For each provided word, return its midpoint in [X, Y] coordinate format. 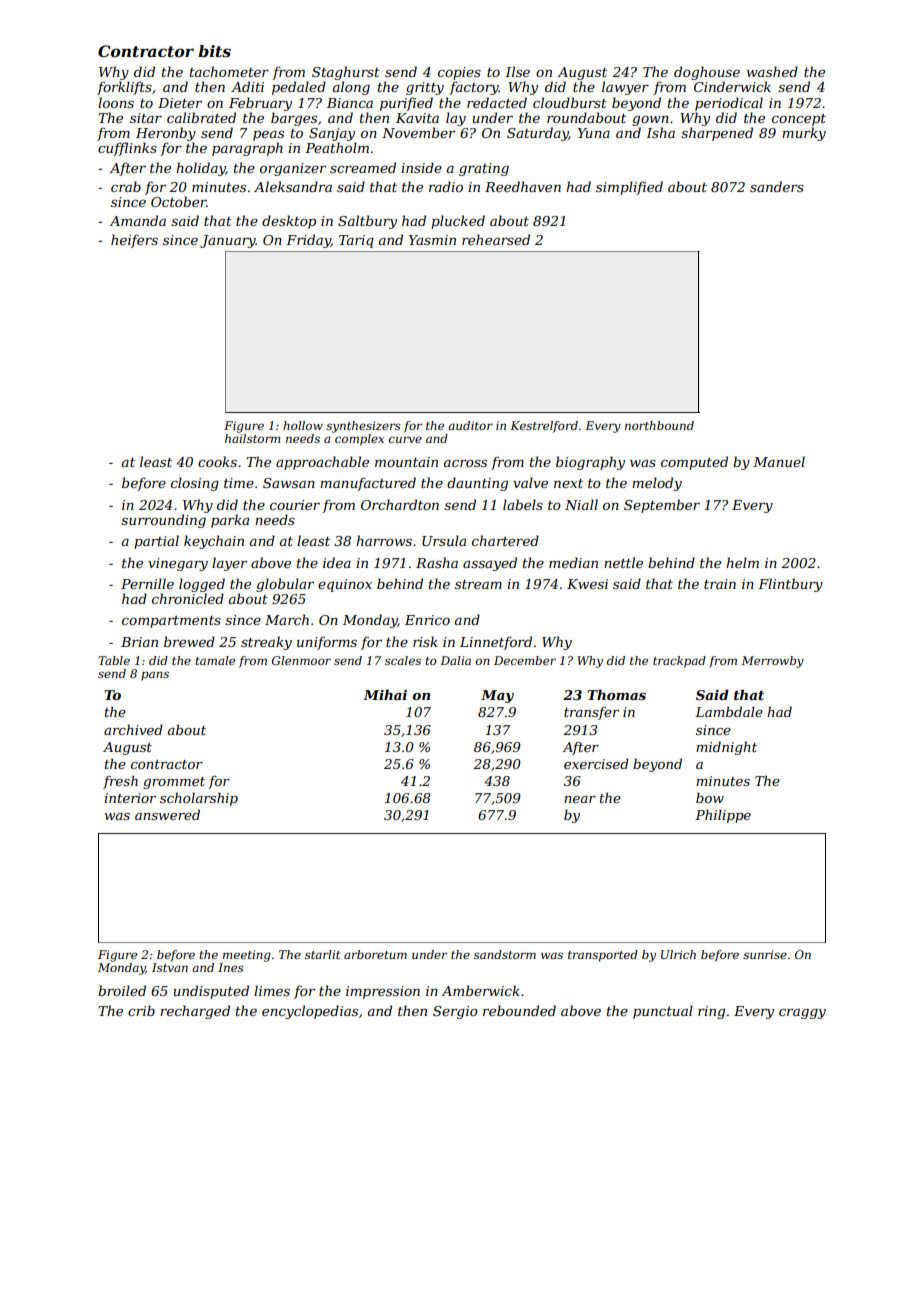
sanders [777, 186]
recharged [195, 1012]
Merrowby [772, 662]
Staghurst [346, 73]
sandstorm [505, 954]
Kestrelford [544, 427]
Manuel [779, 461]
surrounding [163, 521]
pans [155, 676]
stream [478, 584]
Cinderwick [732, 86]
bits [214, 51]
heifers [134, 241]
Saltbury [367, 222]
